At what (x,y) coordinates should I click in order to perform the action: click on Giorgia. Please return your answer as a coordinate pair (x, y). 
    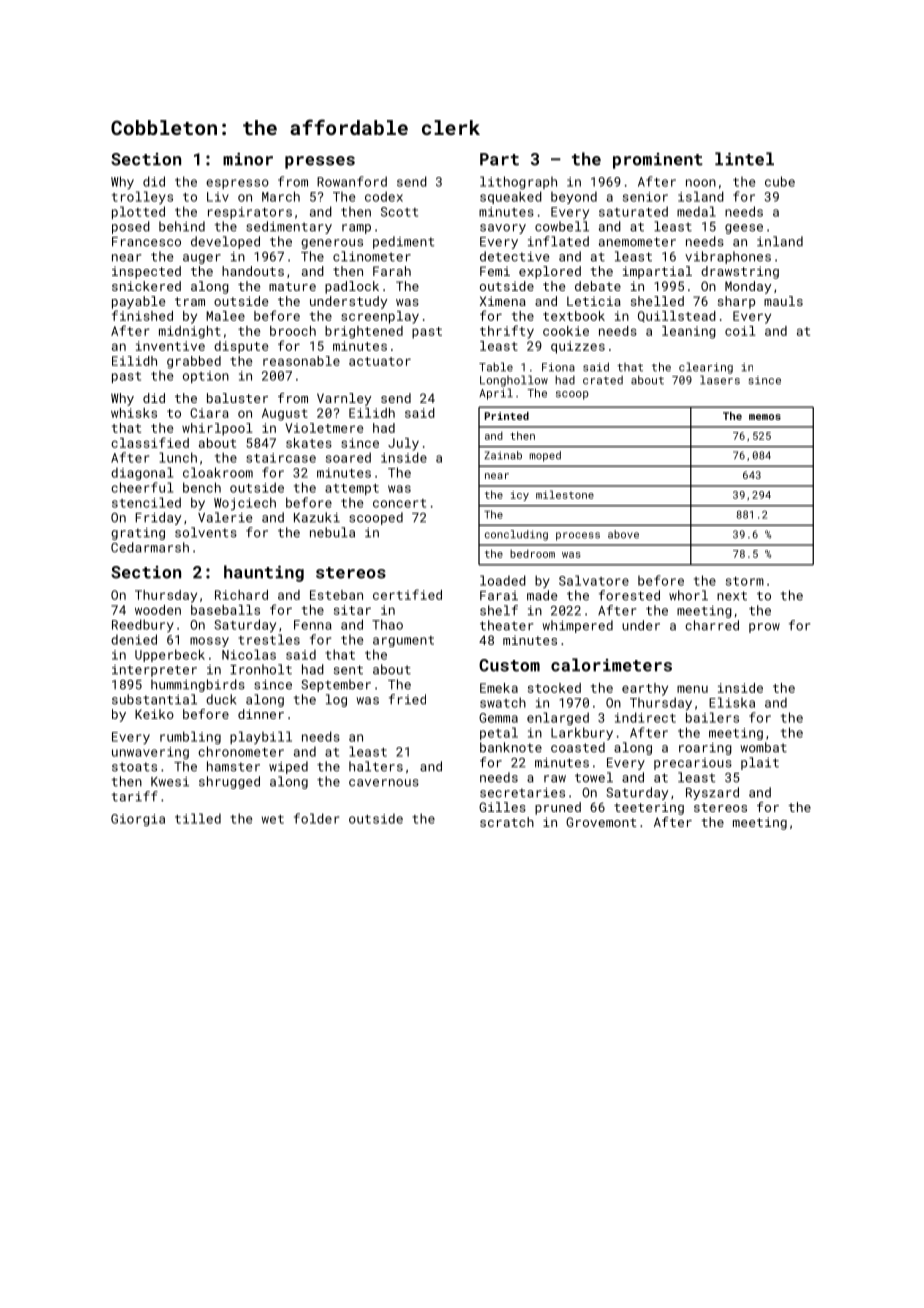
    Looking at the image, I should click on (138, 820).
